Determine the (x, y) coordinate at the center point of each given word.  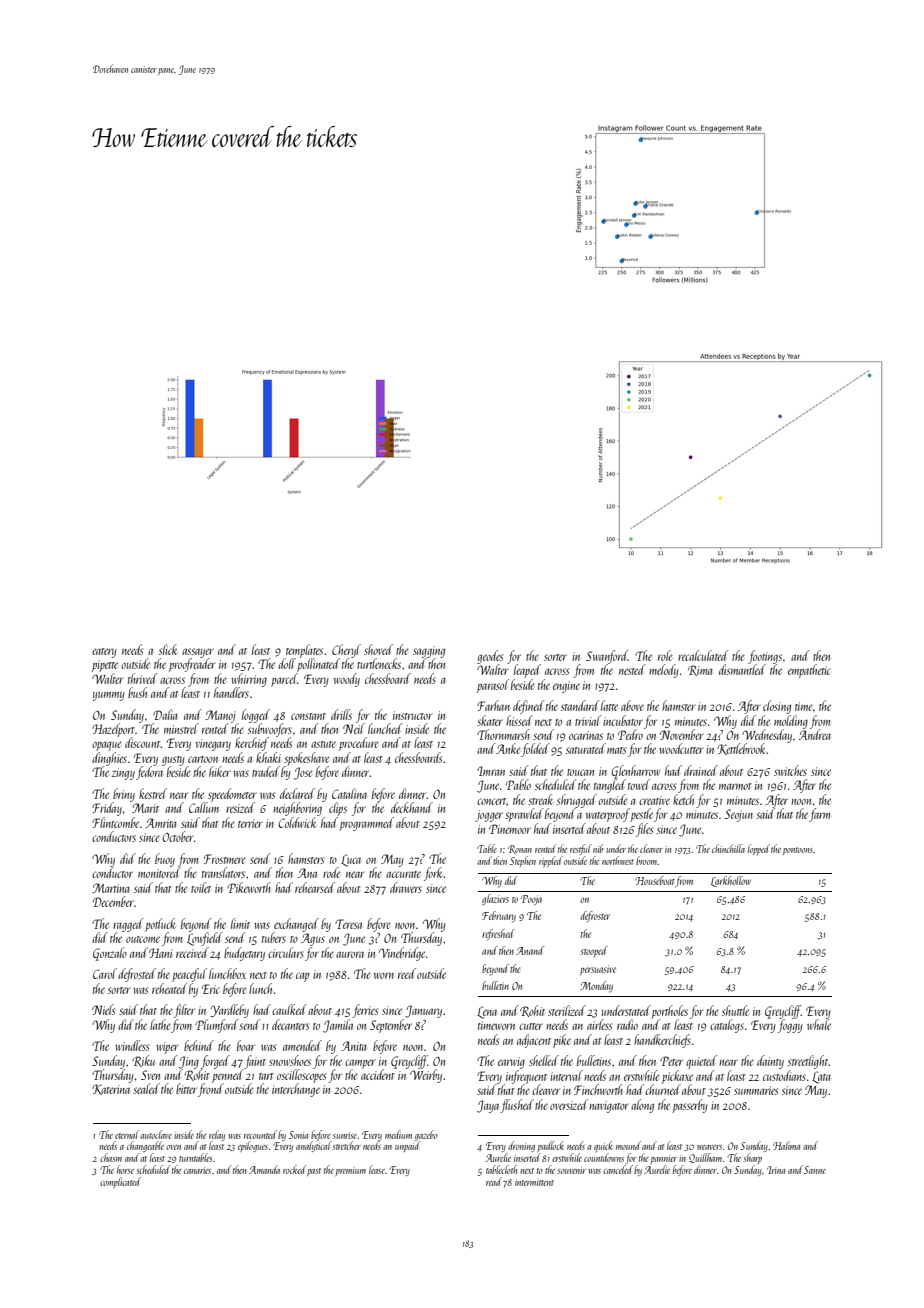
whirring (249, 680)
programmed (366, 824)
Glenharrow (636, 772)
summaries (756, 1090)
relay (217, 1135)
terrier (250, 823)
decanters (290, 1024)
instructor (413, 715)
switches (790, 770)
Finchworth (598, 1089)
